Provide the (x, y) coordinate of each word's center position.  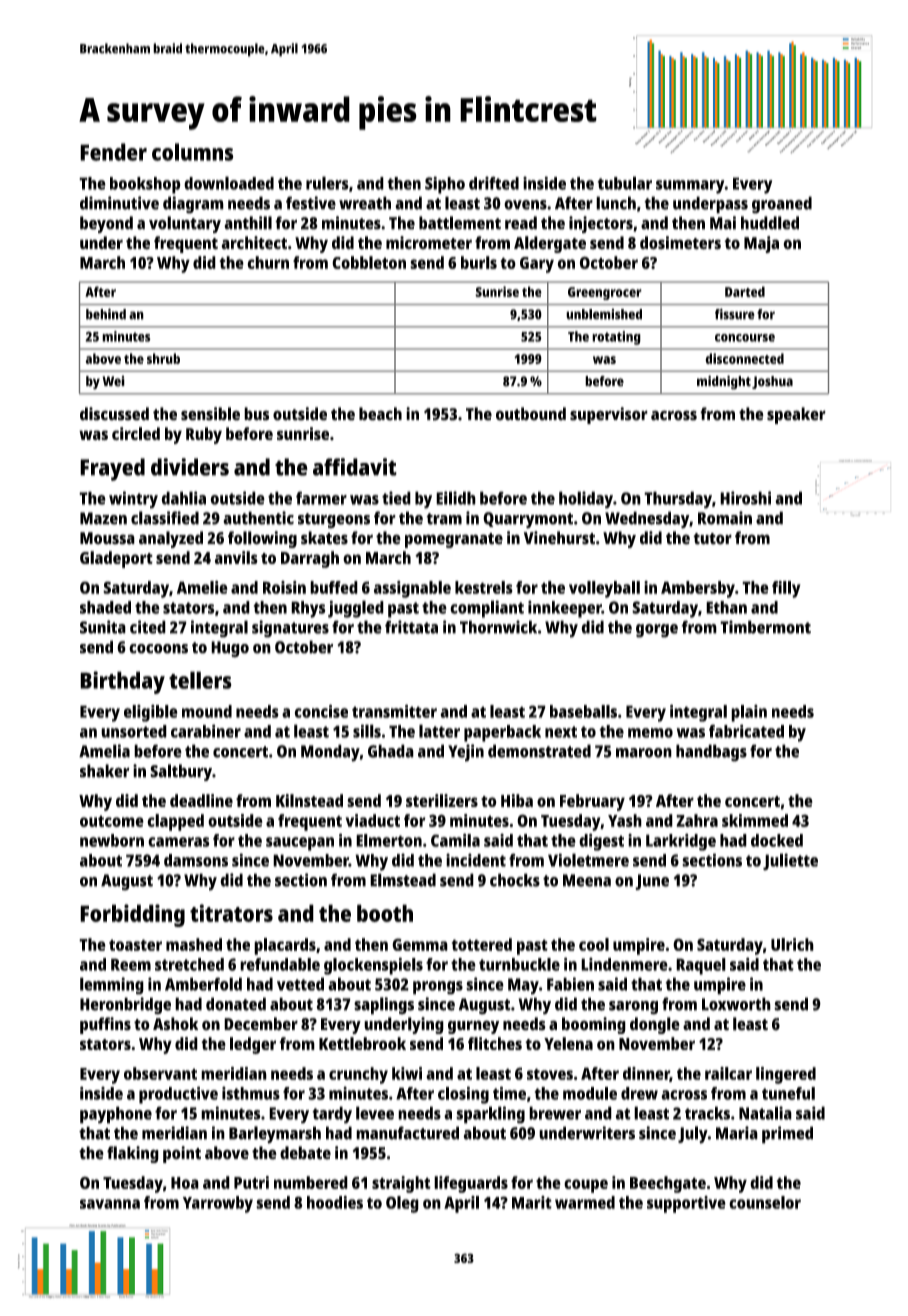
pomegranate (454, 540)
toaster (135, 945)
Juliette (790, 861)
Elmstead (403, 880)
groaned (782, 205)
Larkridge (681, 842)
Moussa (107, 538)
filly (786, 589)
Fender (113, 152)
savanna (110, 1204)
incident (476, 860)
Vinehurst (559, 538)
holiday (586, 500)
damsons (196, 860)
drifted (494, 183)
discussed (114, 414)
